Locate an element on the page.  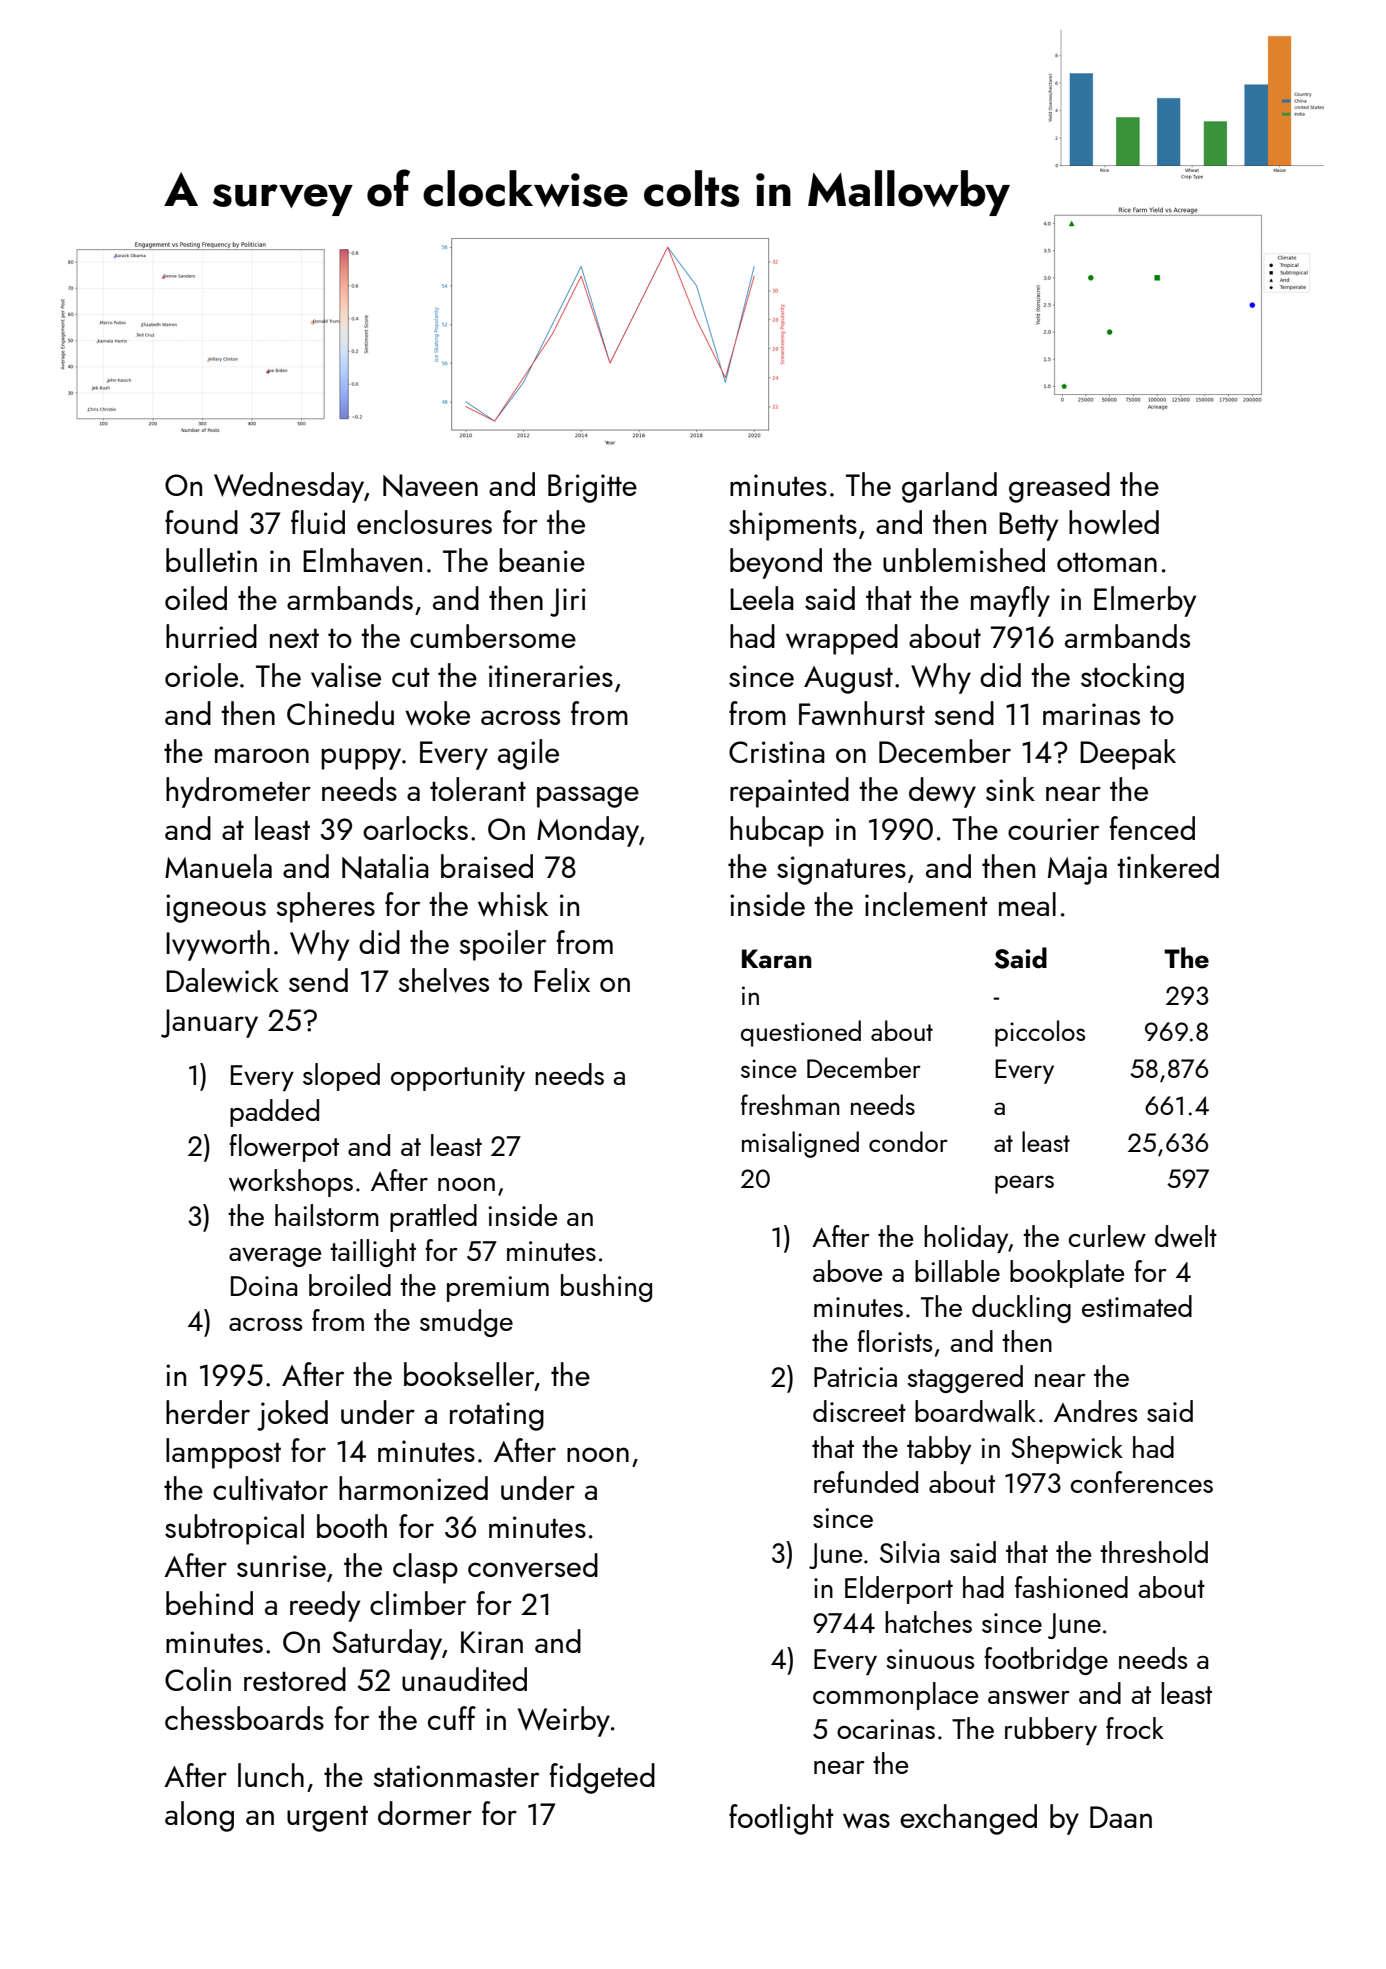
itineraries is located at coordinates (551, 676).
